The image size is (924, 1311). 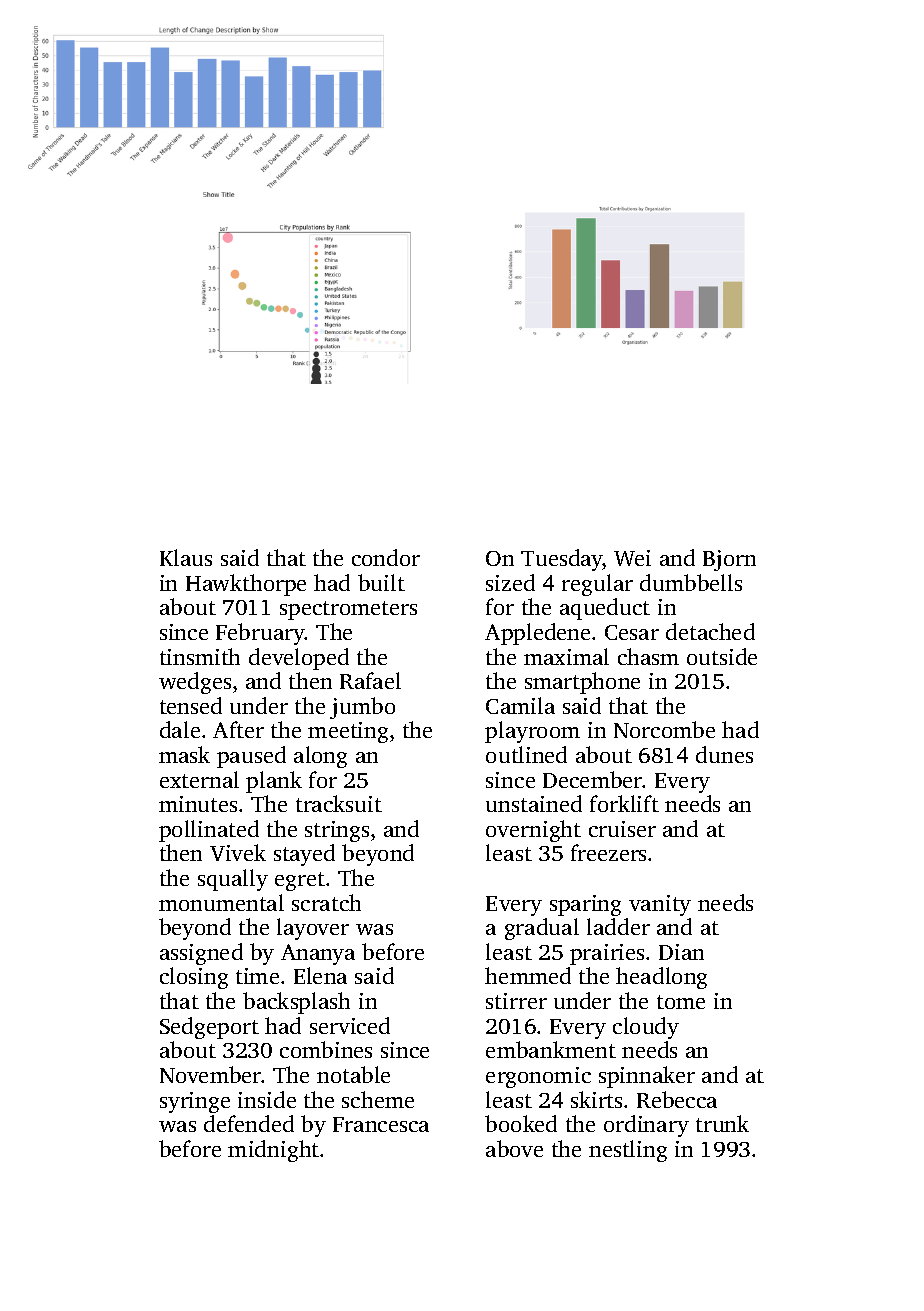 I want to click on skirts, so click(x=596, y=1099).
